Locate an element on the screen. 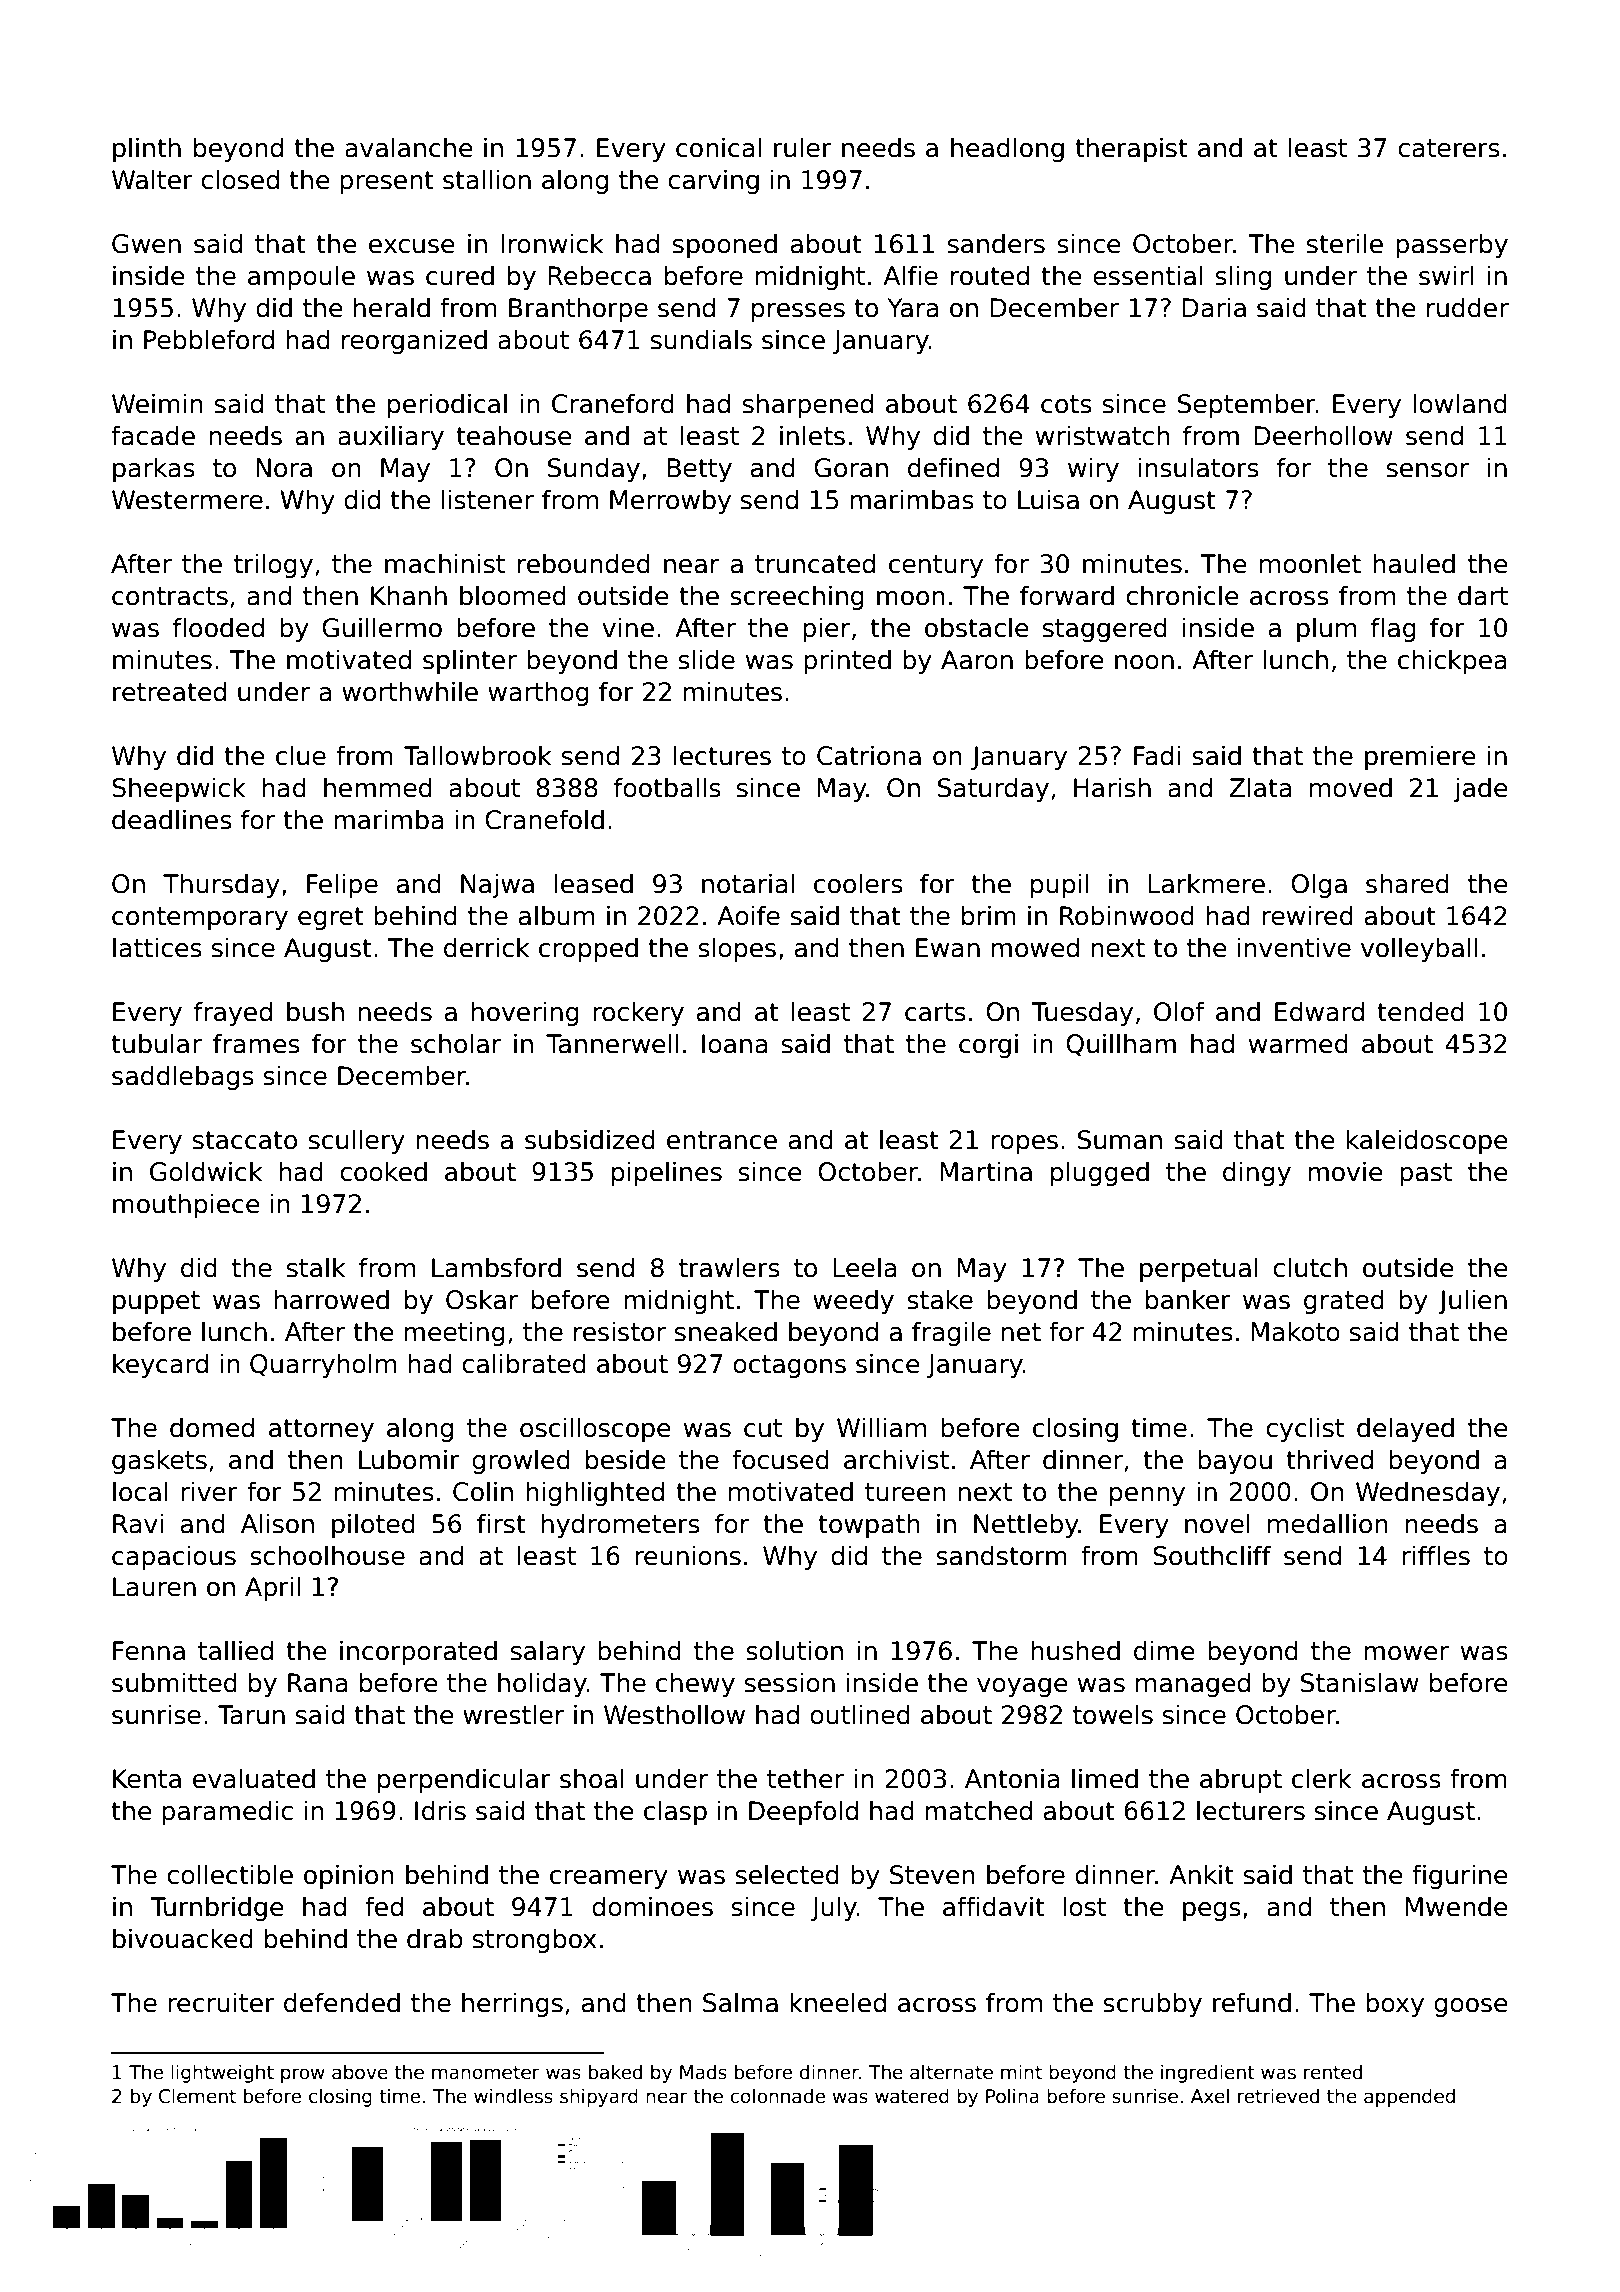  Deerhollow is located at coordinates (1323, 435).
